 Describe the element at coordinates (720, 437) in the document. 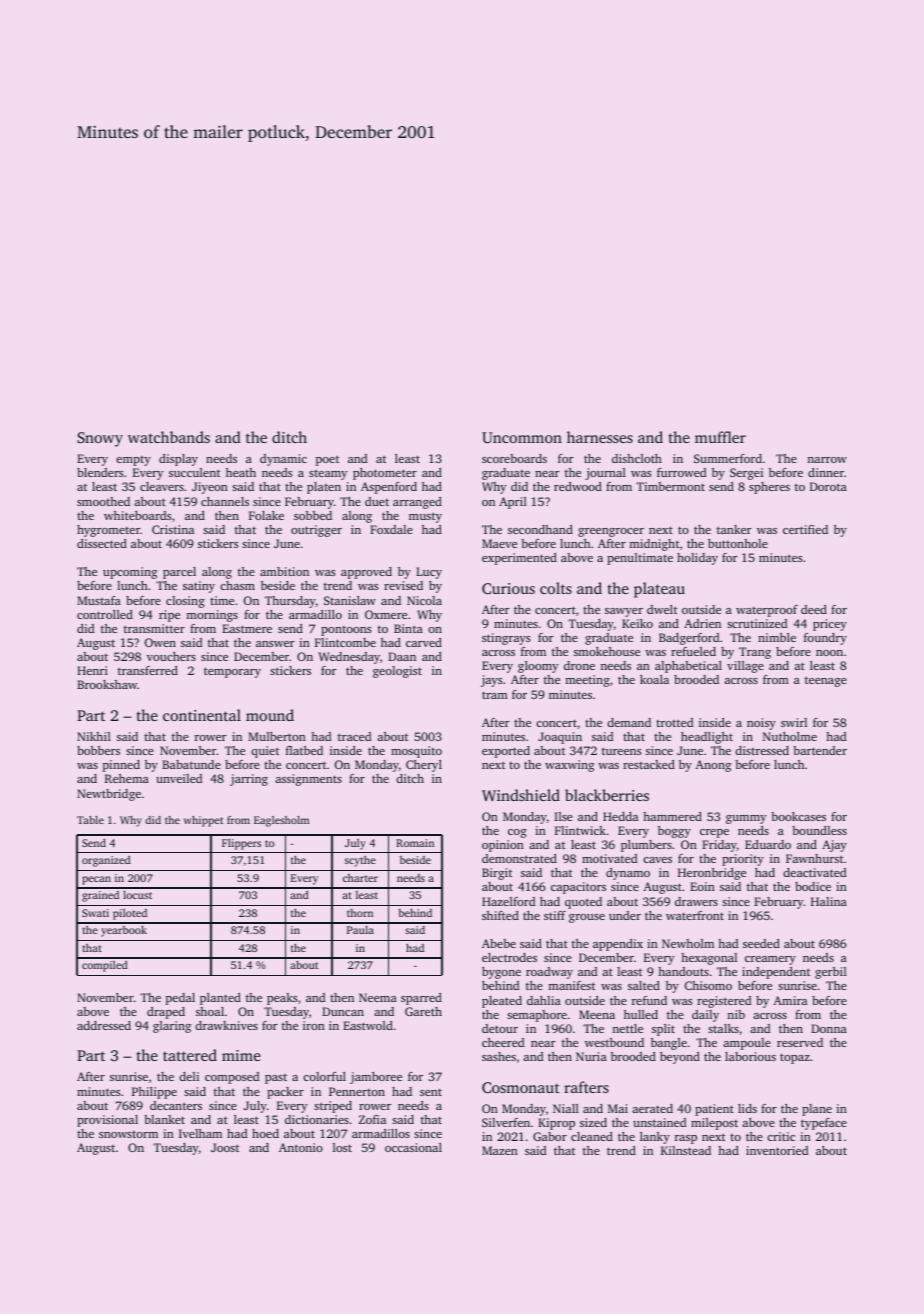

I see `muffler` at that location.
